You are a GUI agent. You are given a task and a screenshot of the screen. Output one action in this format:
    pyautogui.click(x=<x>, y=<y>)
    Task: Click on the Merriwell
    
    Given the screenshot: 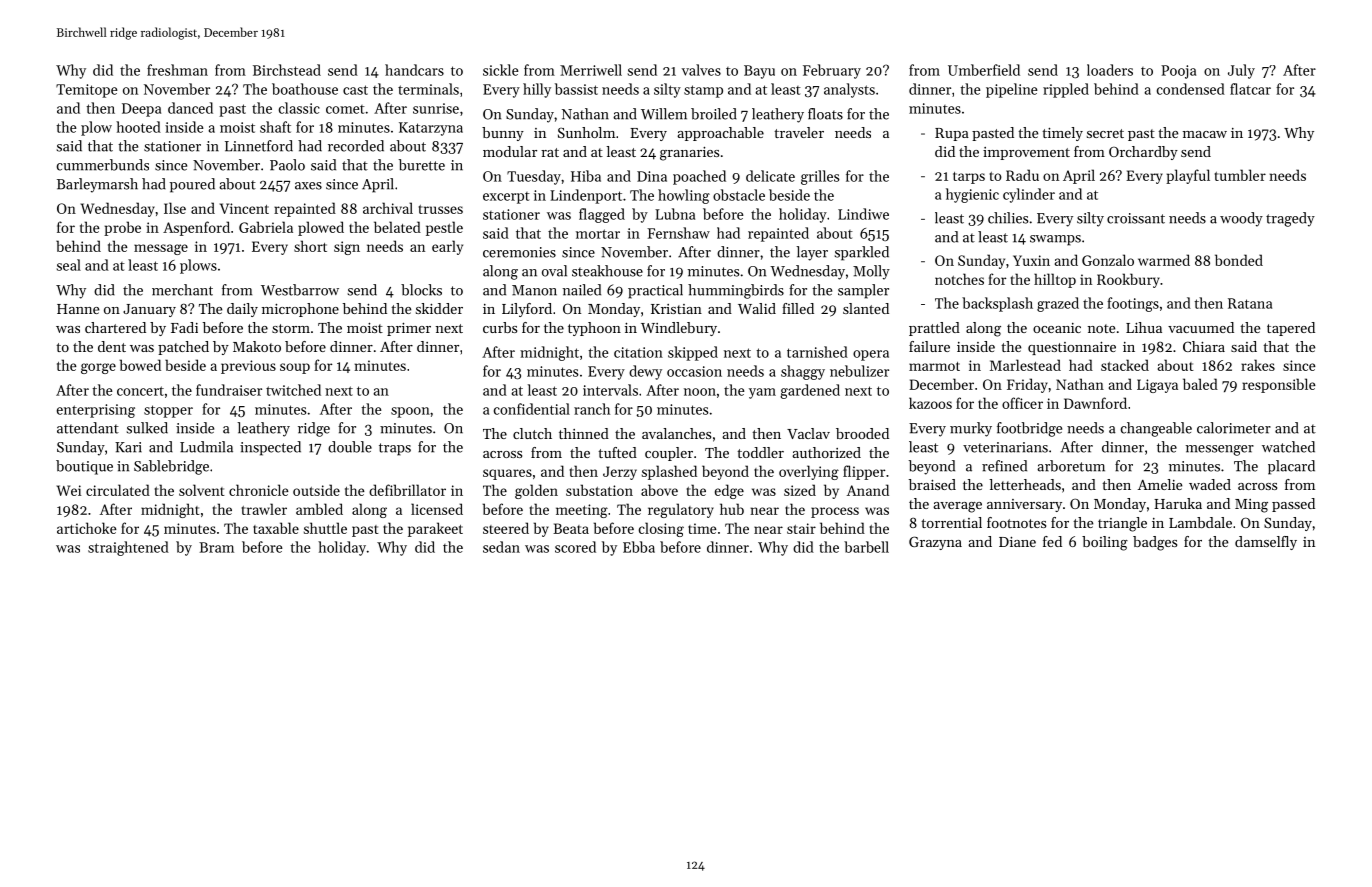 What is the action you would take?
    pyautogui.click(x=591, y=70)
